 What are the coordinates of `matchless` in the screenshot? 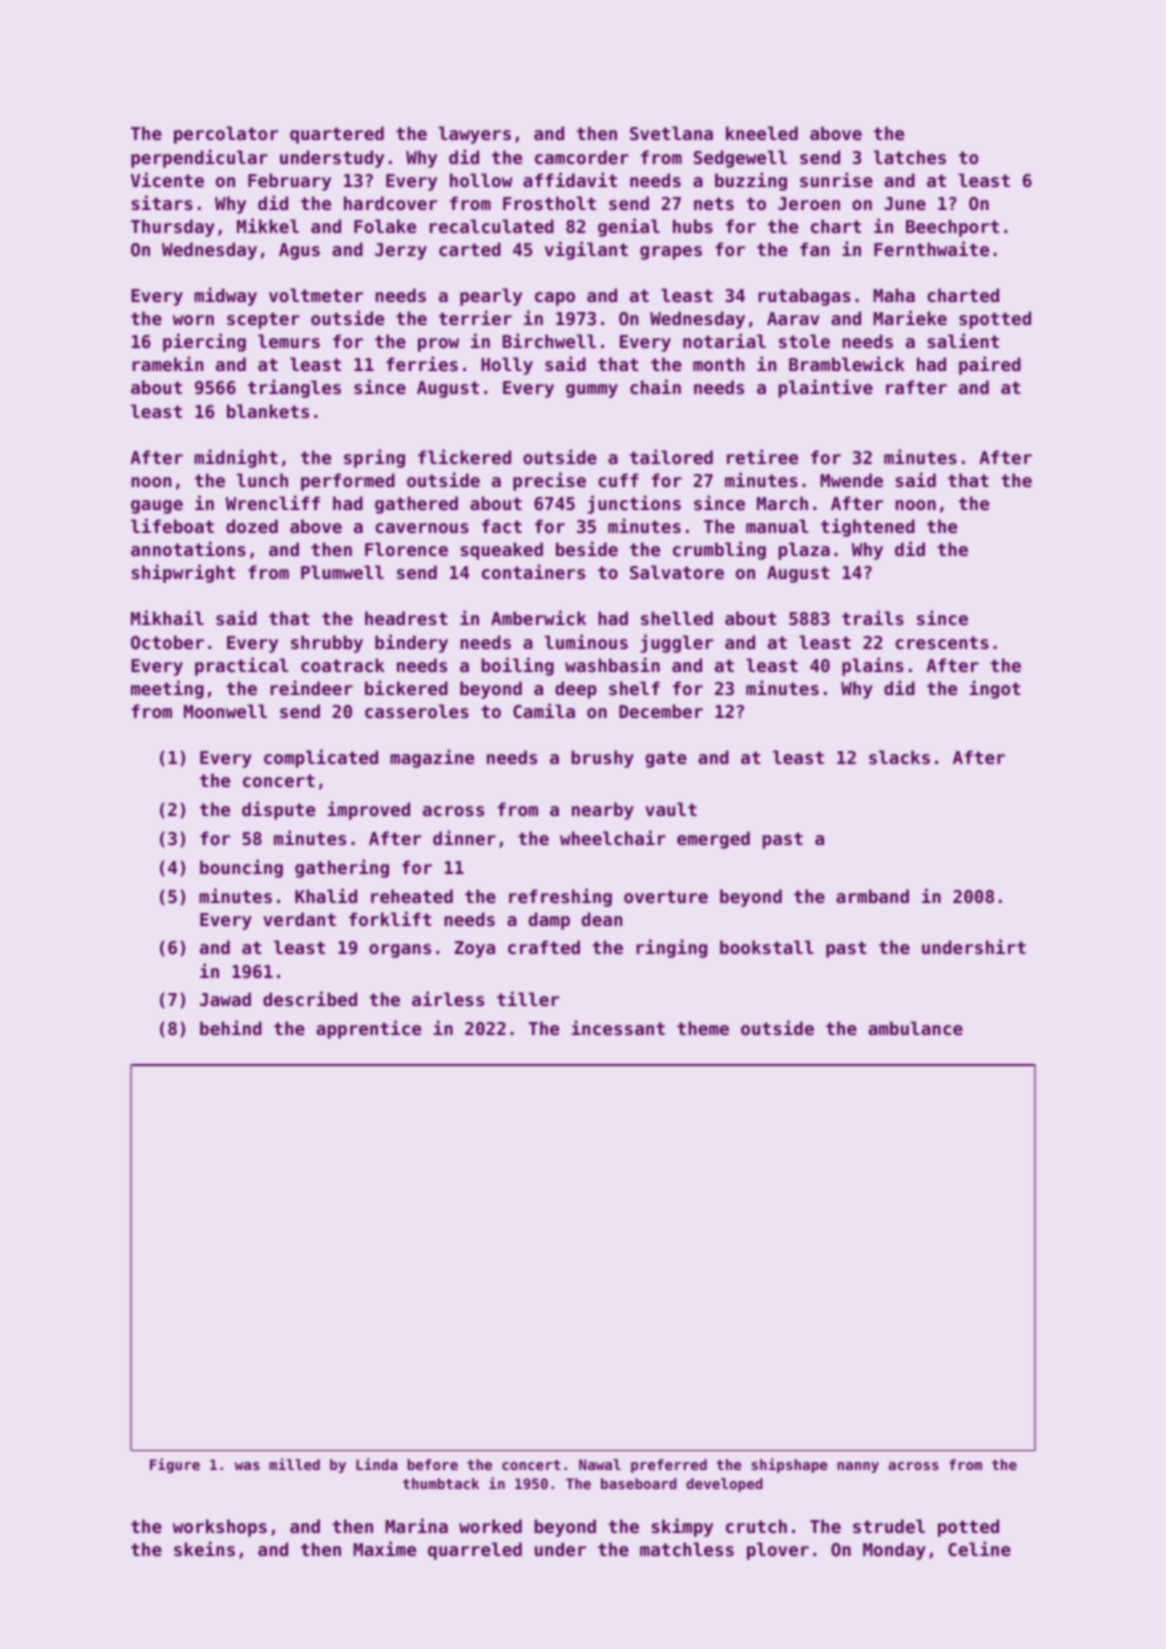 It's located at (687, 1549).
